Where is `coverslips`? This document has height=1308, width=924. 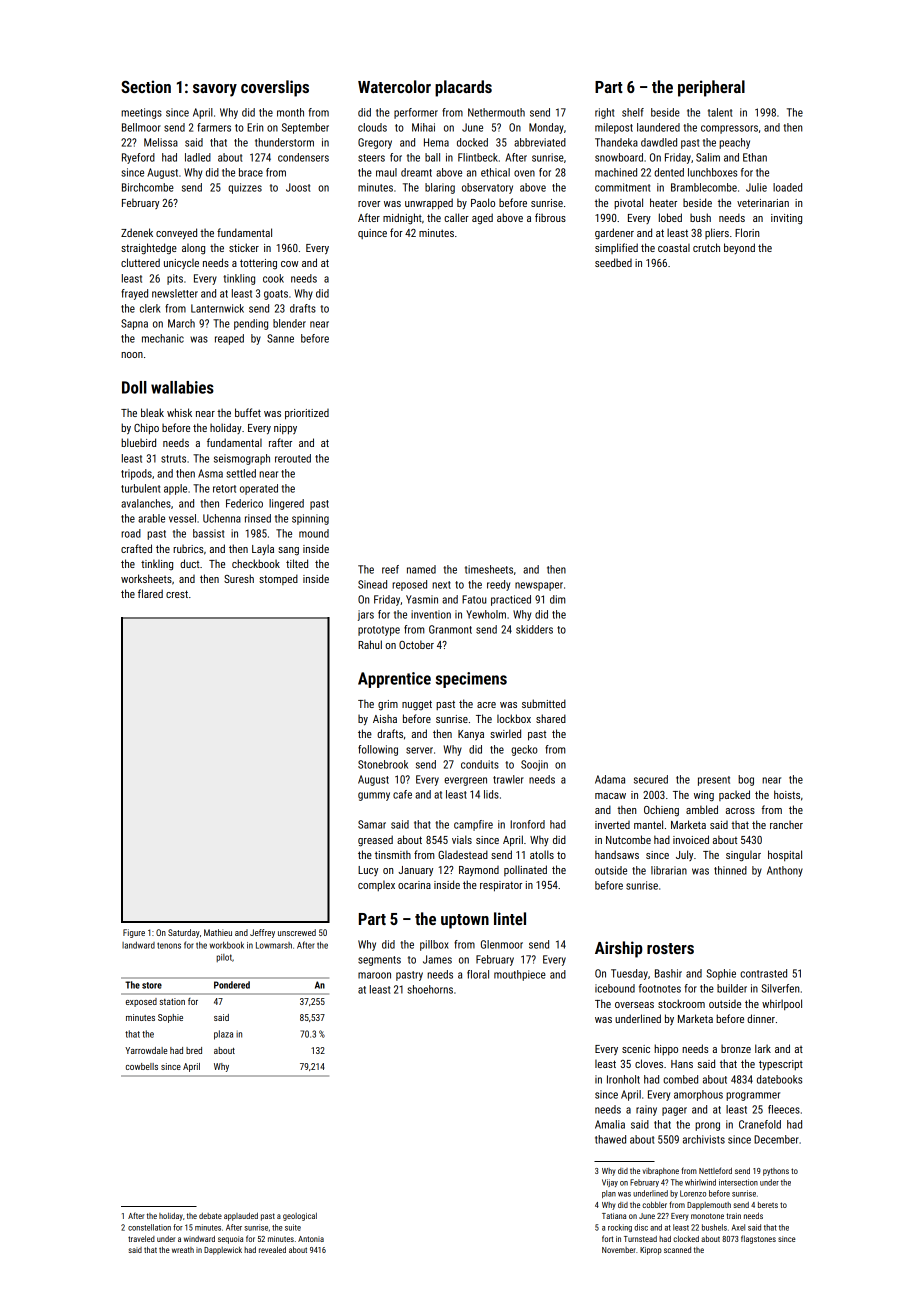 coverslips is located at coordinates (275, 88).
